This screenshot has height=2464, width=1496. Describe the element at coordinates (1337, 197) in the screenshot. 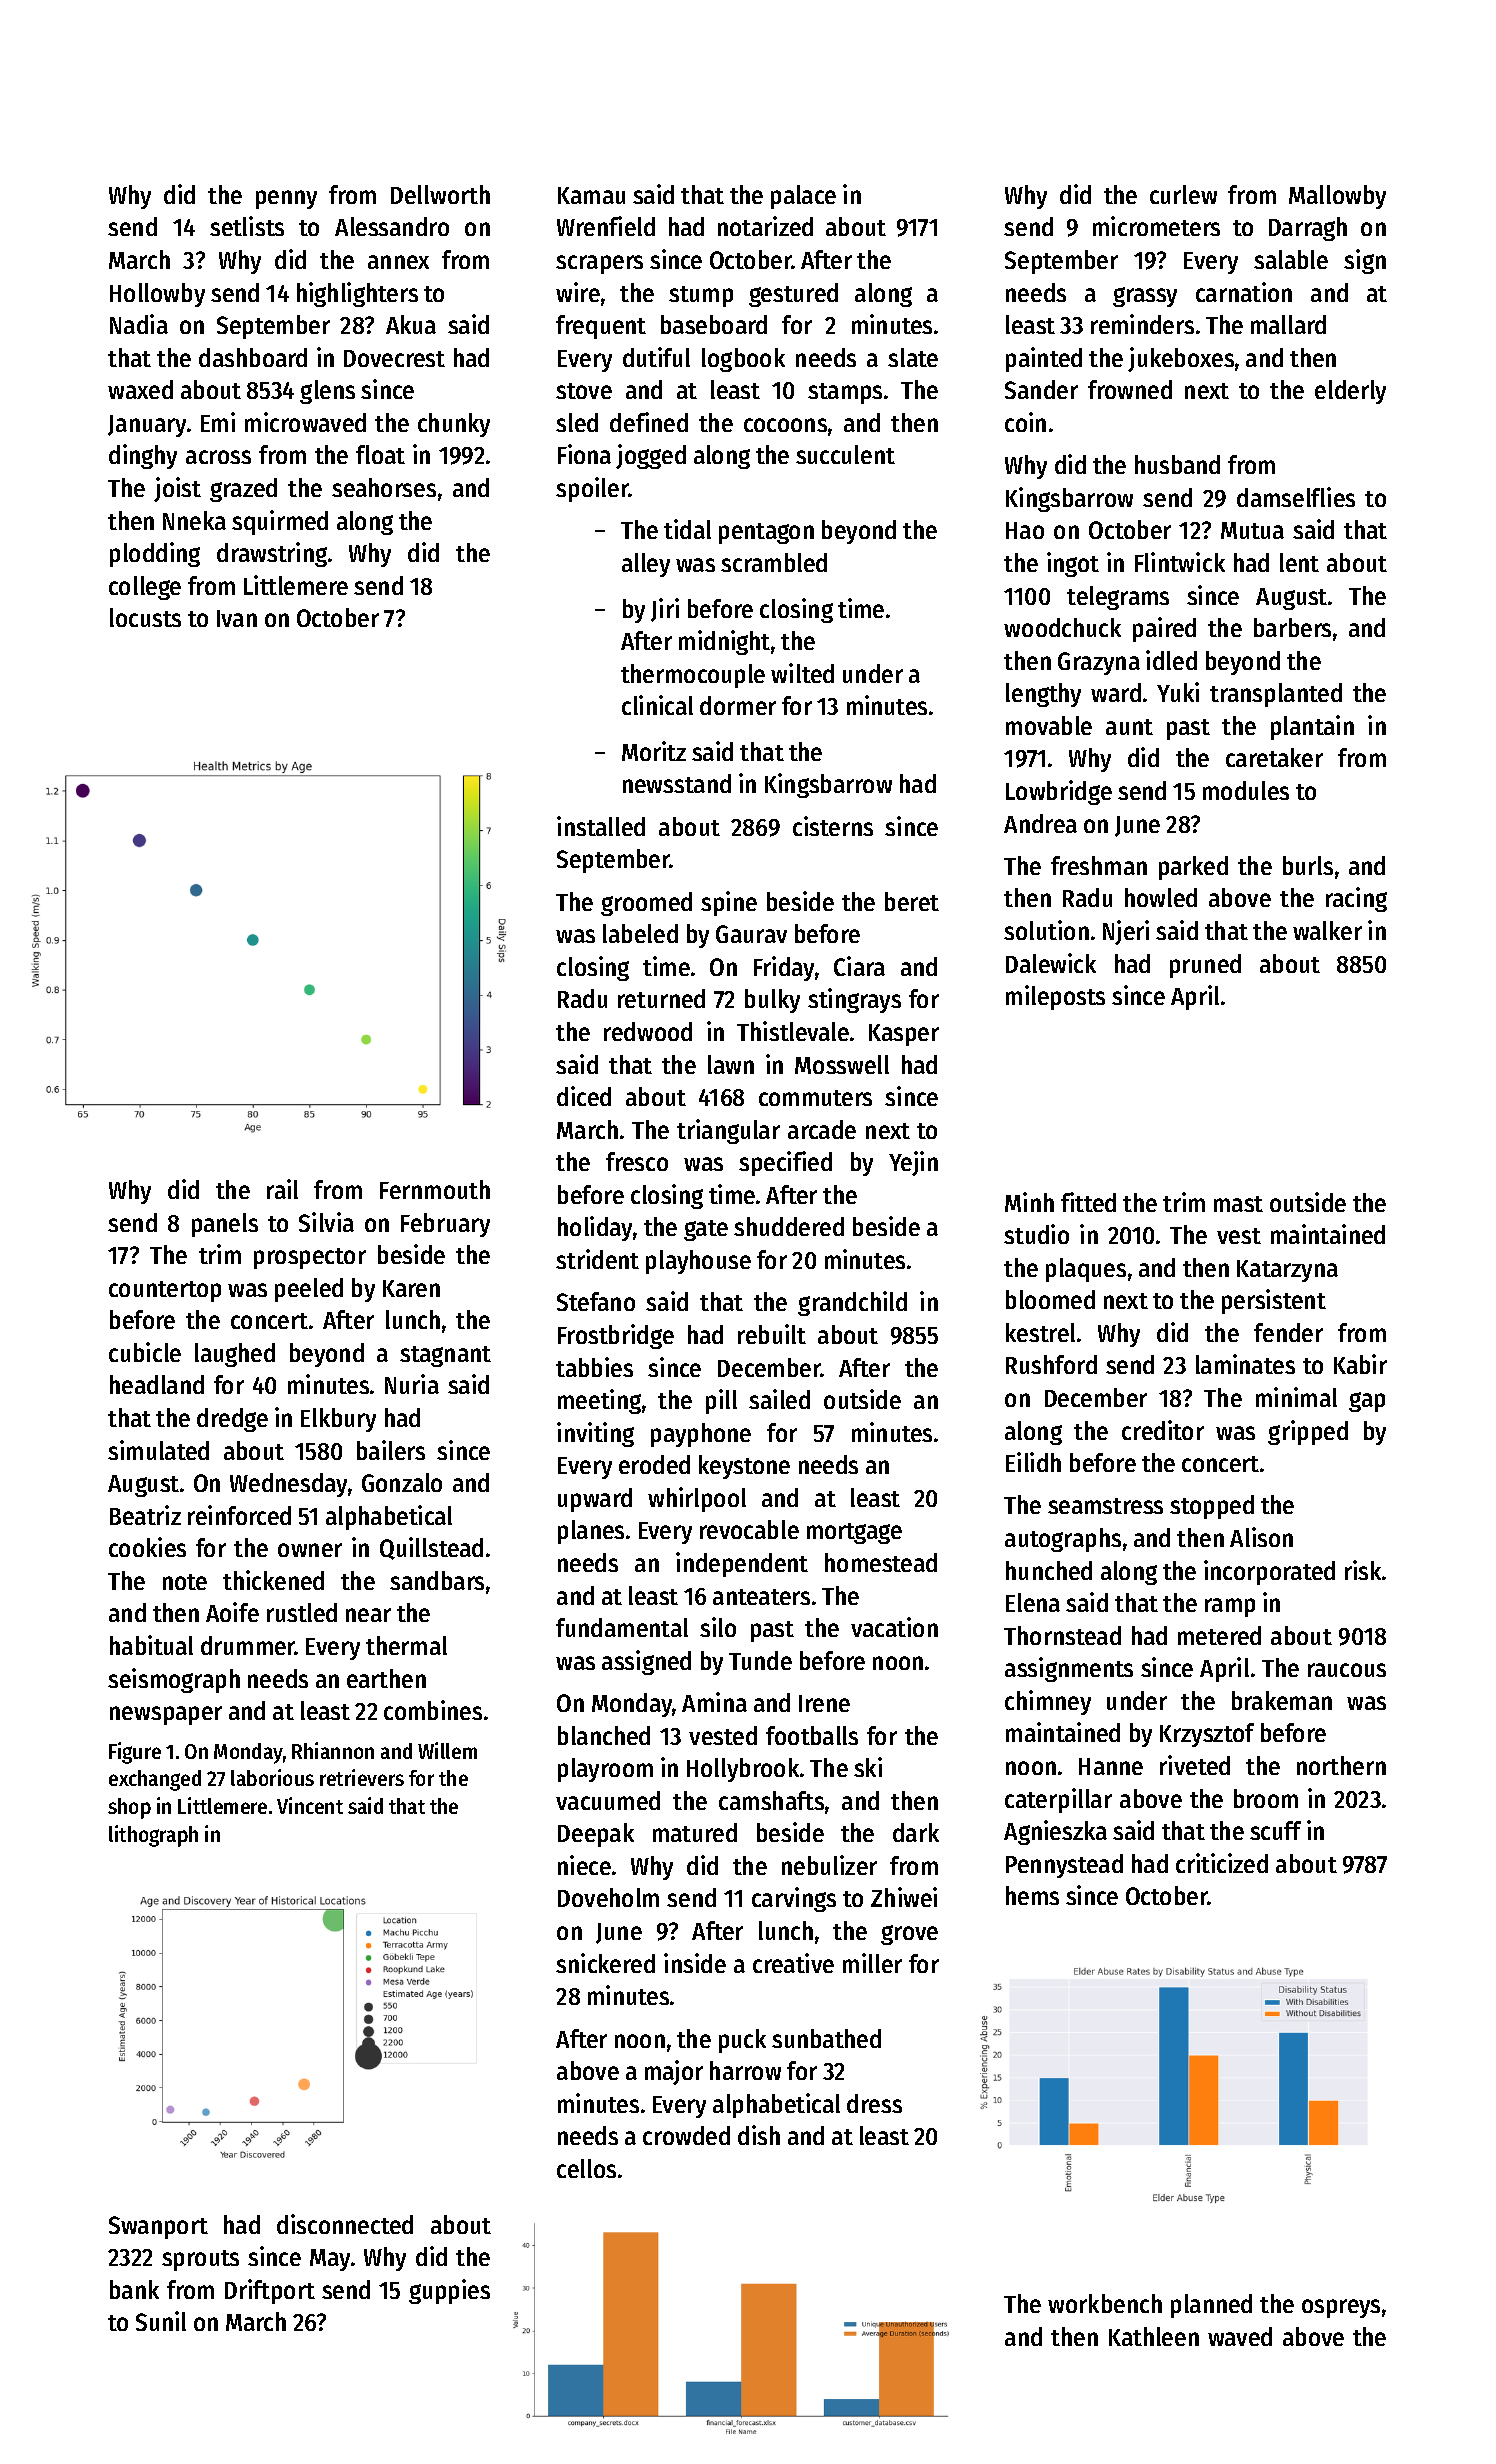

I see `Mallowby` at that location.
